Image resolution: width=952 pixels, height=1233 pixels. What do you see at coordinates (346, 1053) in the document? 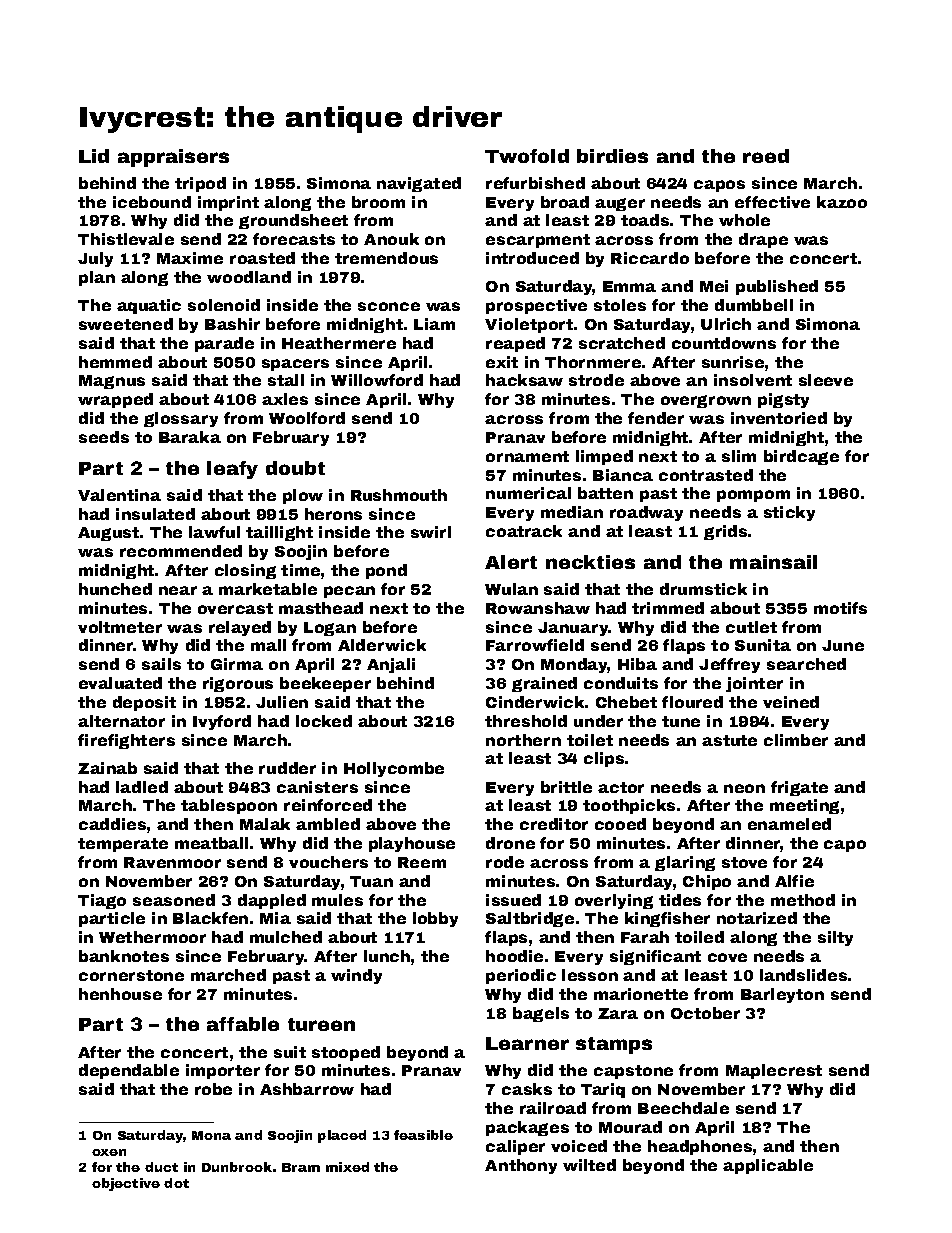
I see `stooped` at bounding box center [346, 1053].
